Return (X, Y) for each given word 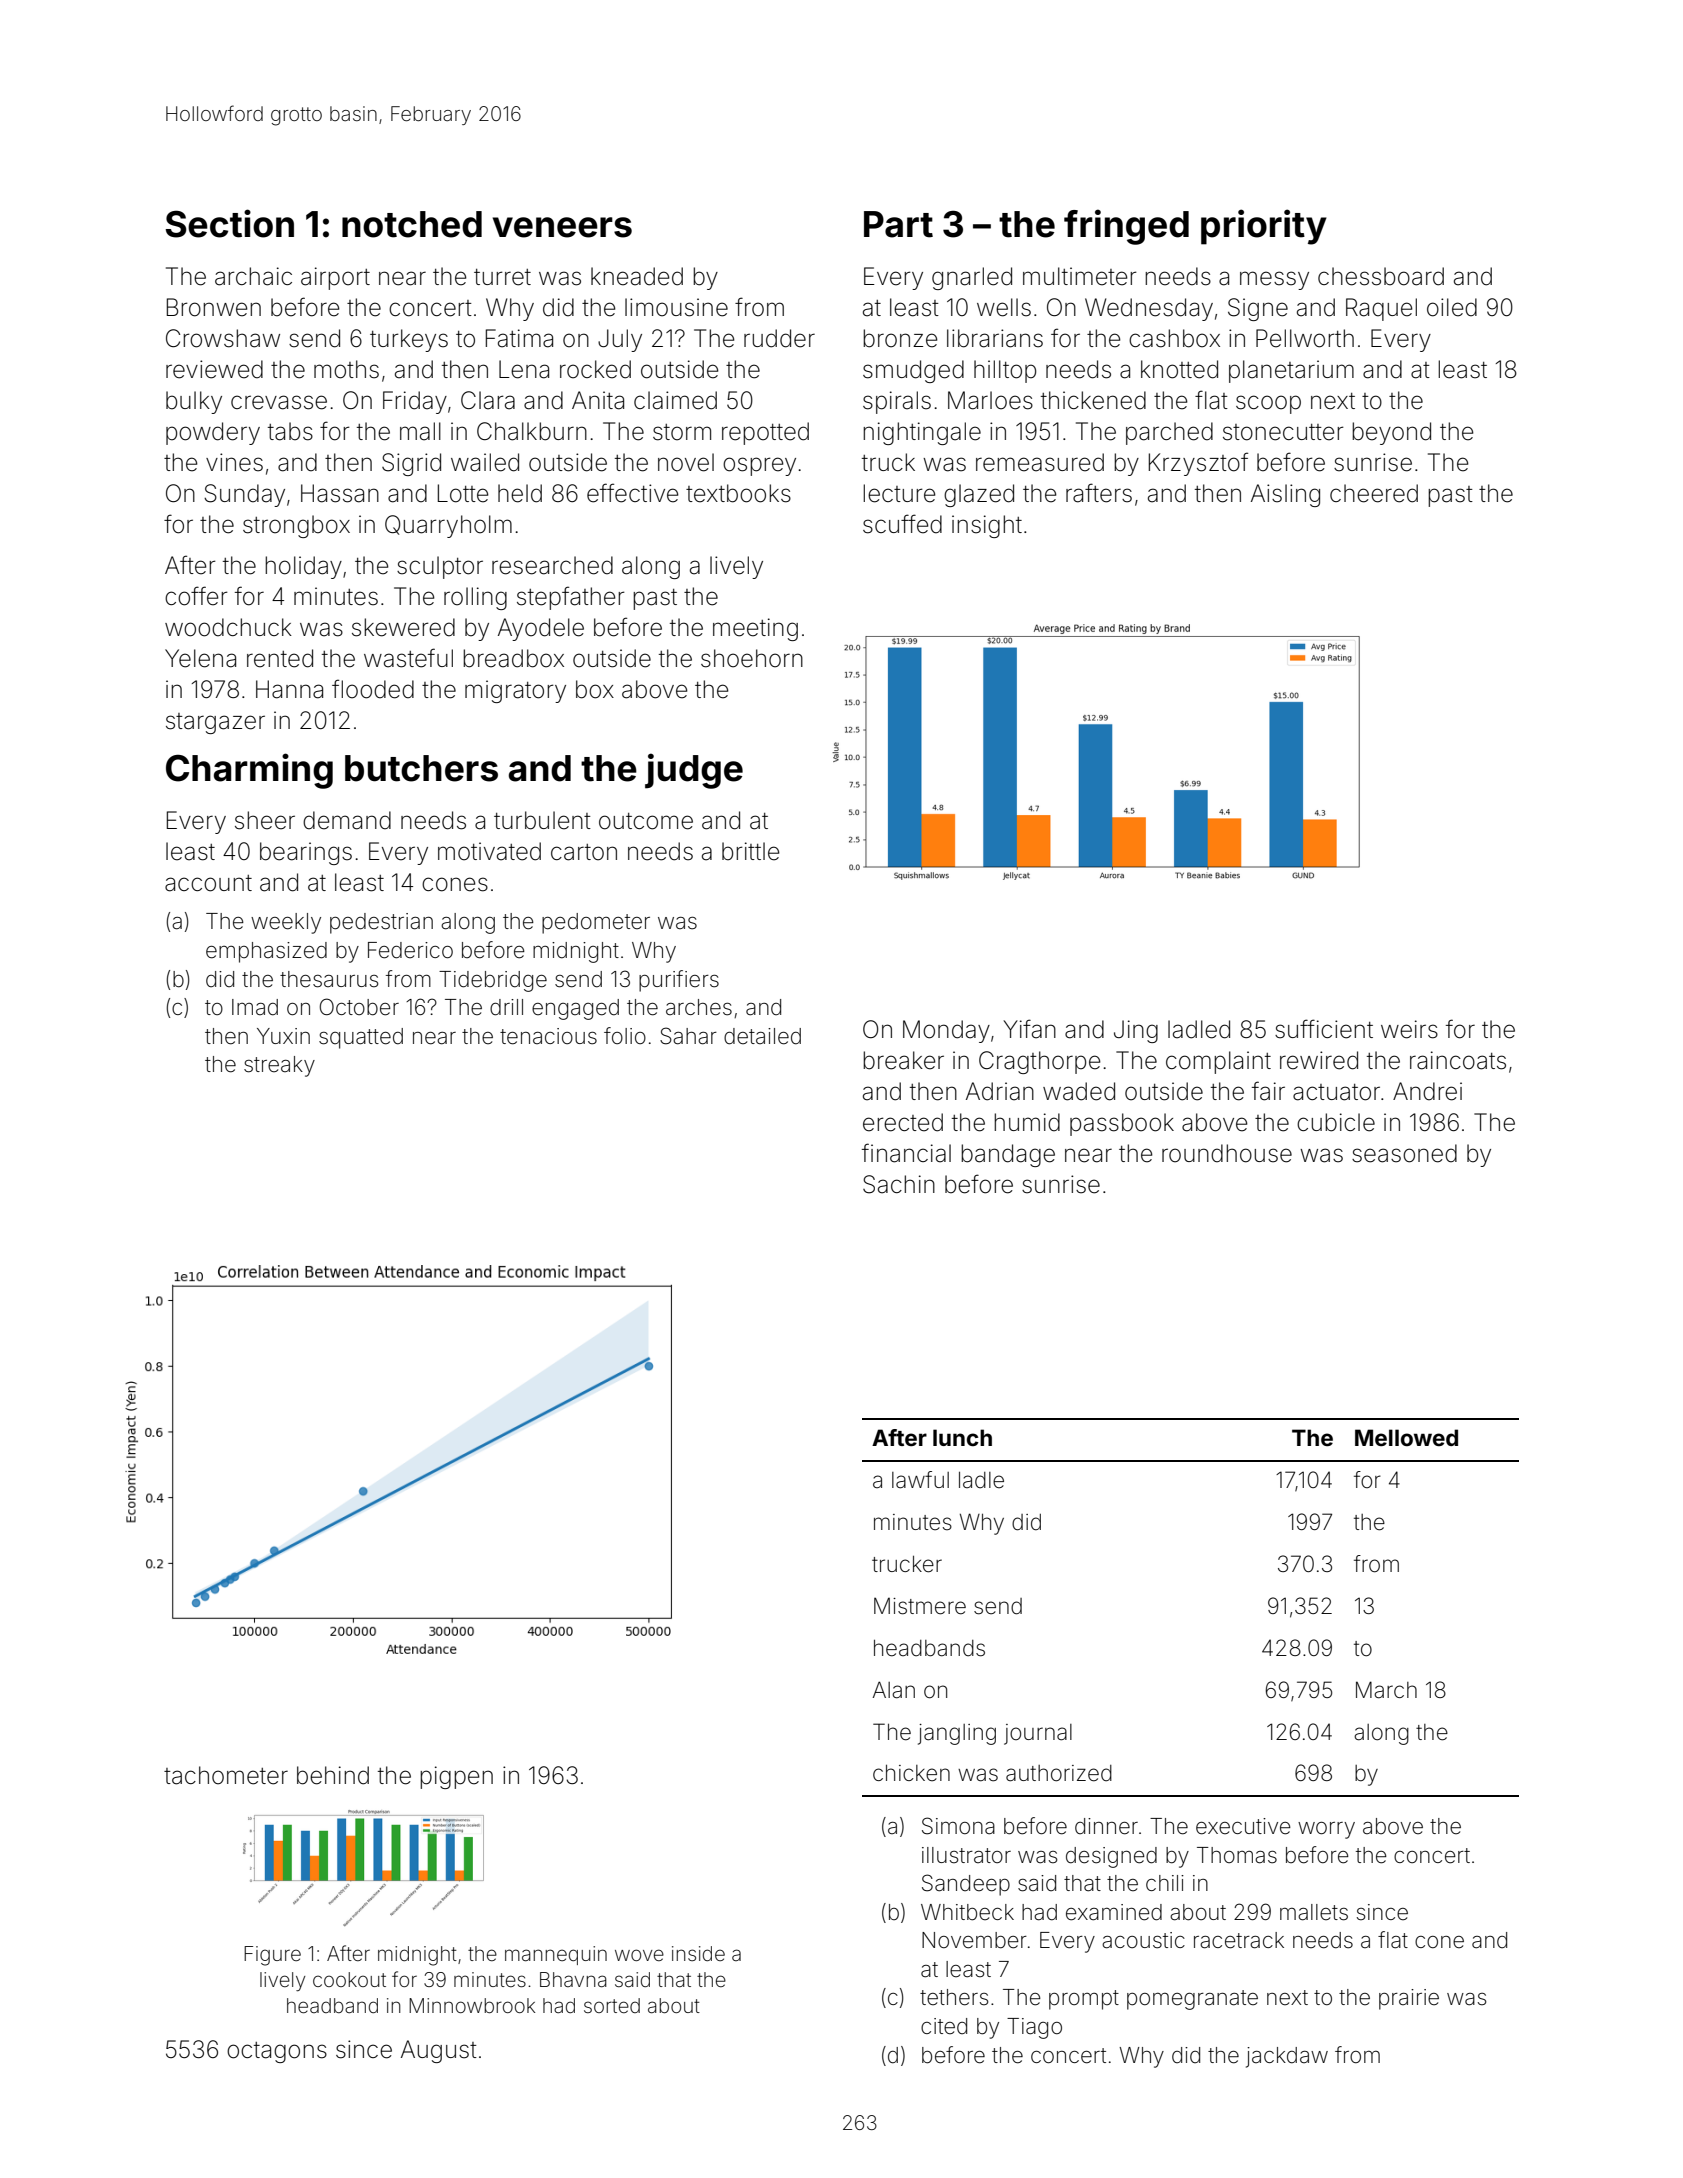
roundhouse (1227, 1153)
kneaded (637, 276)
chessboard (1381, 276)
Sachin (899, 1184)
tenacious (548, 1036)
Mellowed (1406, 1437)
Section (230, 223)
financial (906, 1153)
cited (944, 2026)
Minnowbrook (472, 2005)
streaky (279, 1066)
